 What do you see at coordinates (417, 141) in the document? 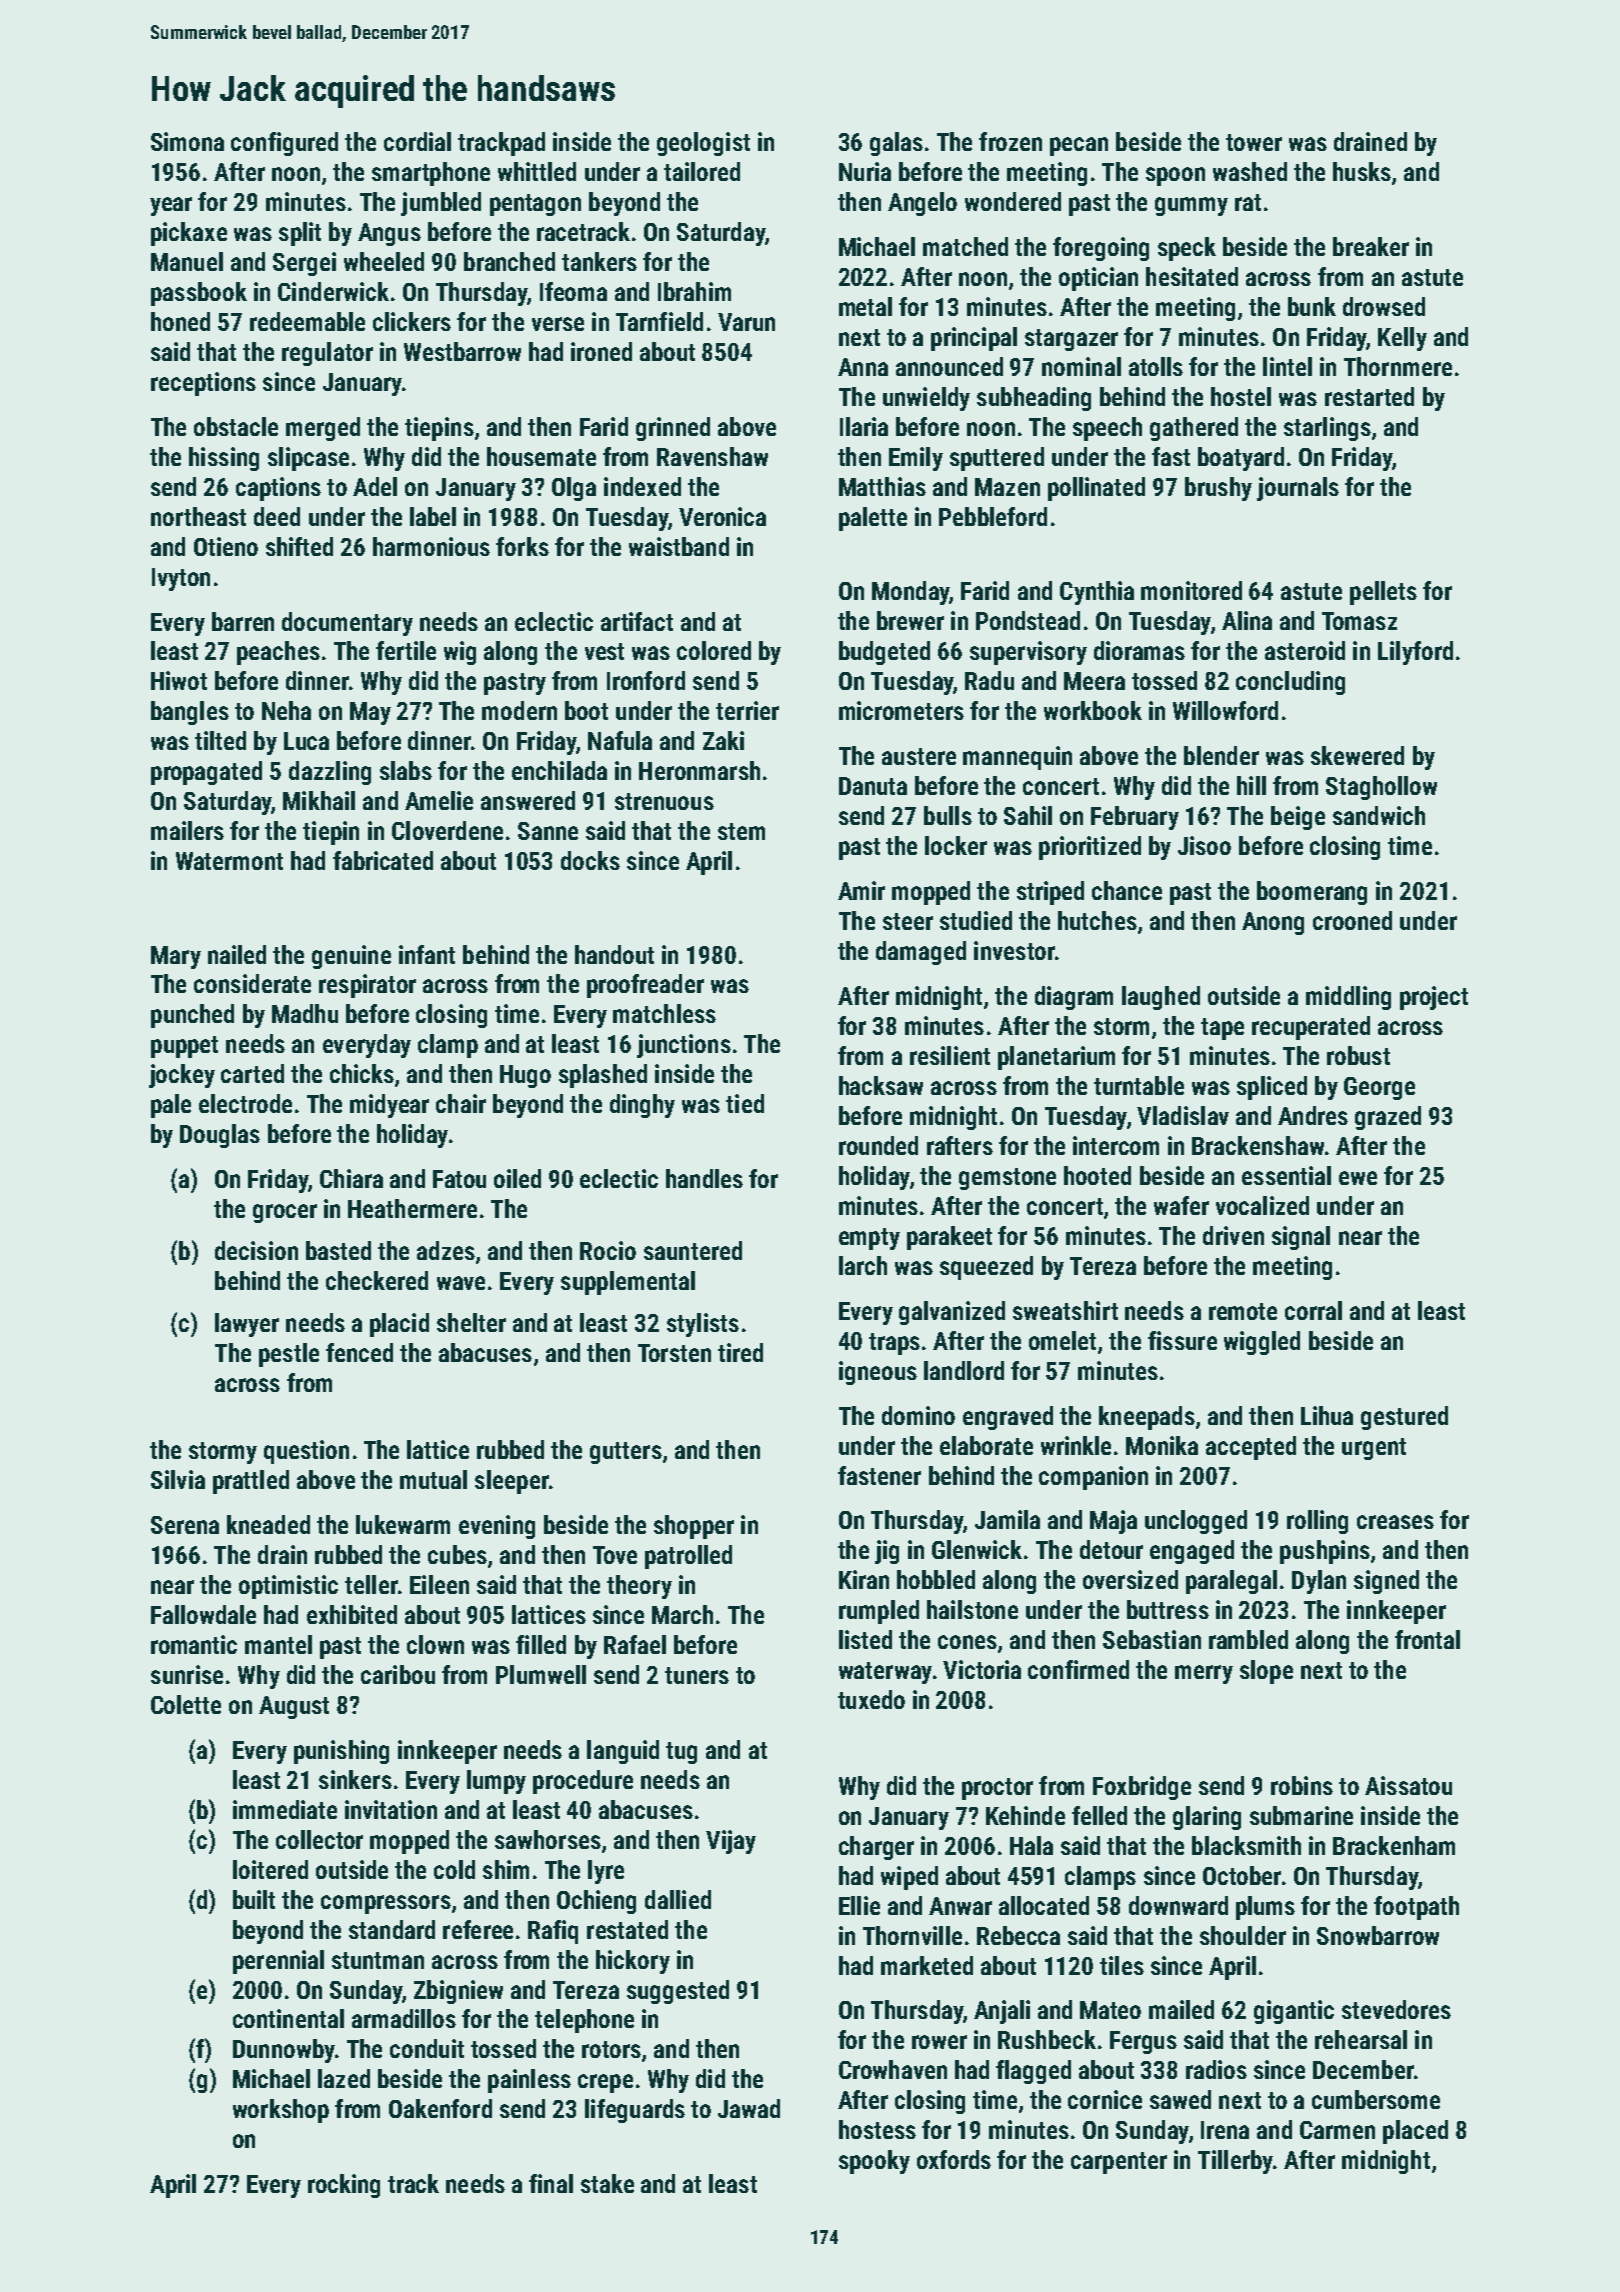
I see `cordial` at bounding box center [417, 141].
